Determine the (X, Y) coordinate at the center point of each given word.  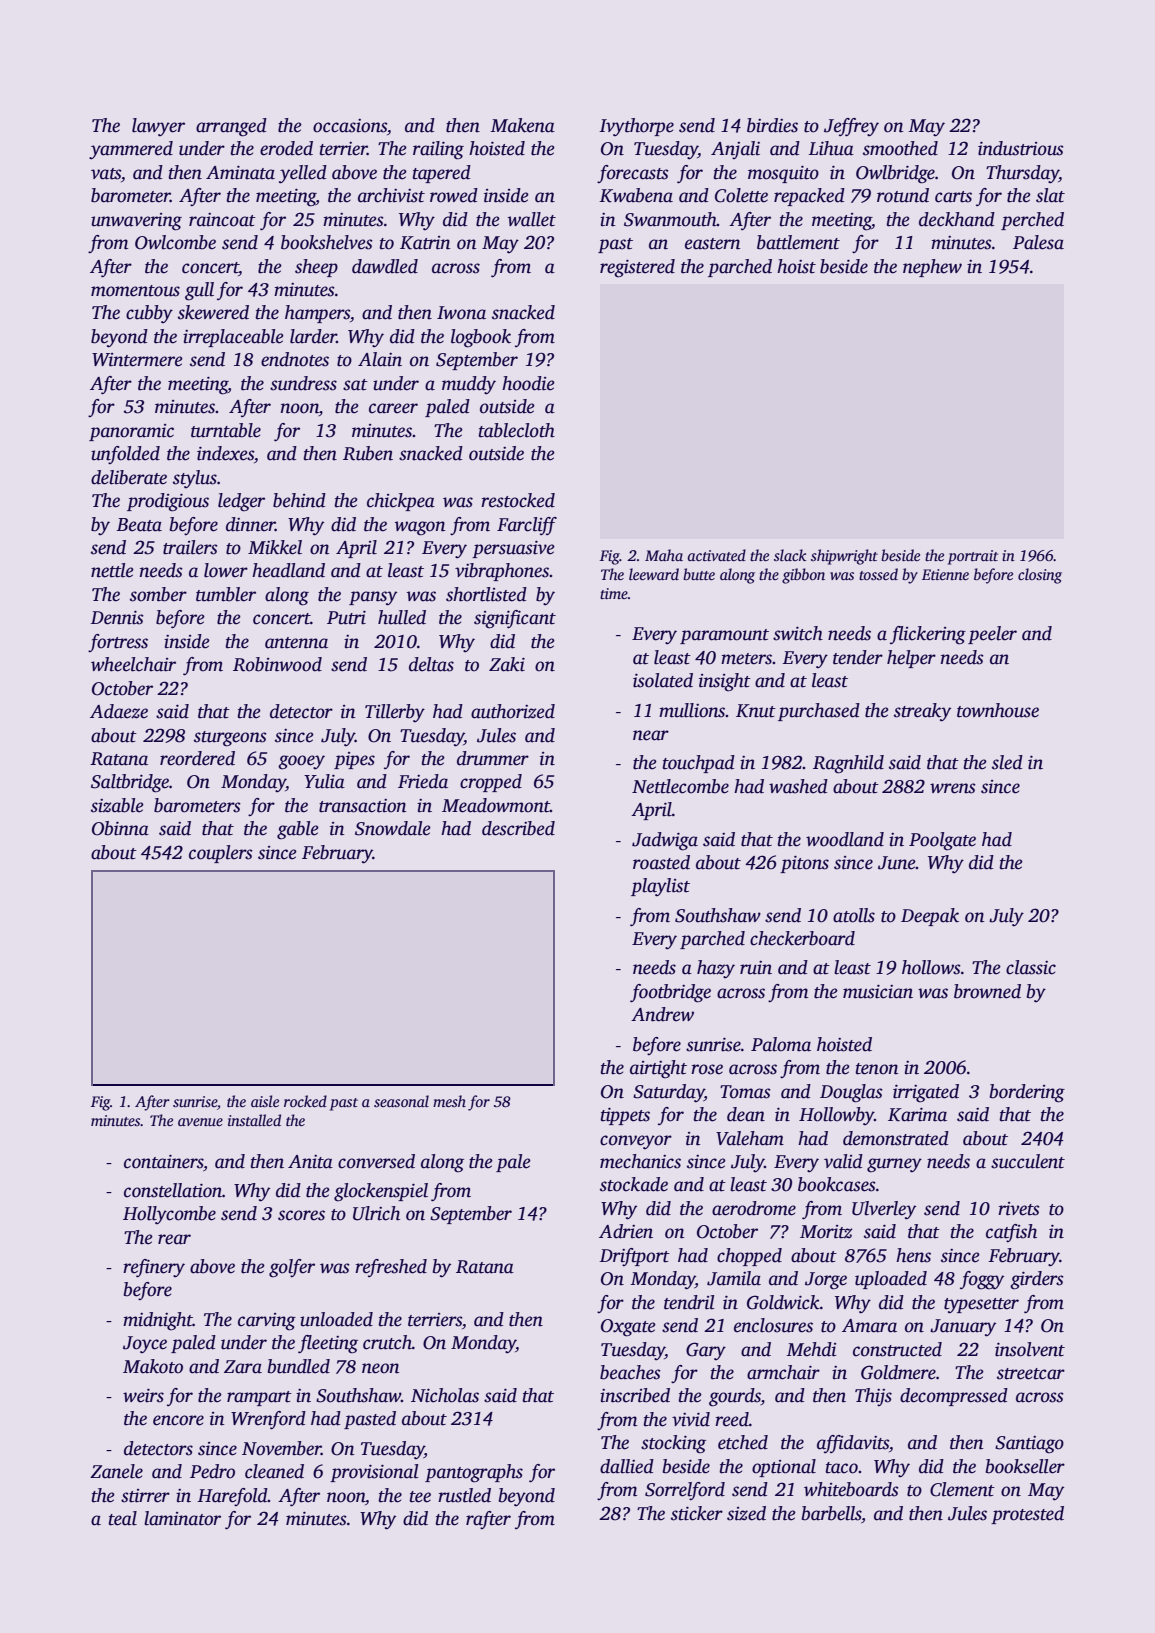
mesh (449, 1101)
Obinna (120, 828)
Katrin (425, 243)
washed (798, 786)
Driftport (635, 1257)
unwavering (136, 222)
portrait (973, 557)
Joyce (145, 1344)
